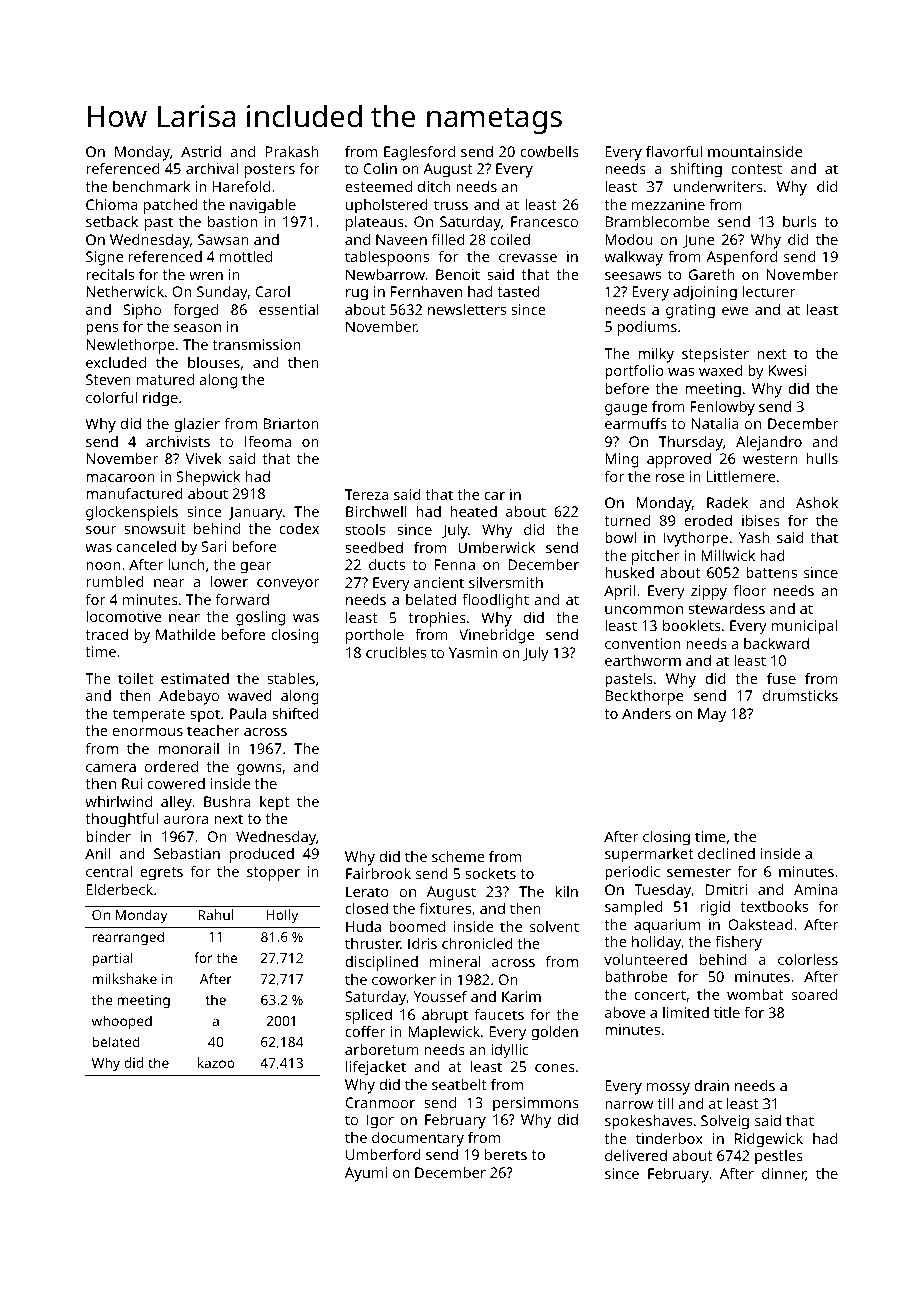 Image resolution: width=924 pixels, height=1308 pixels. I want to click on benchmark, so click(151, 186).
